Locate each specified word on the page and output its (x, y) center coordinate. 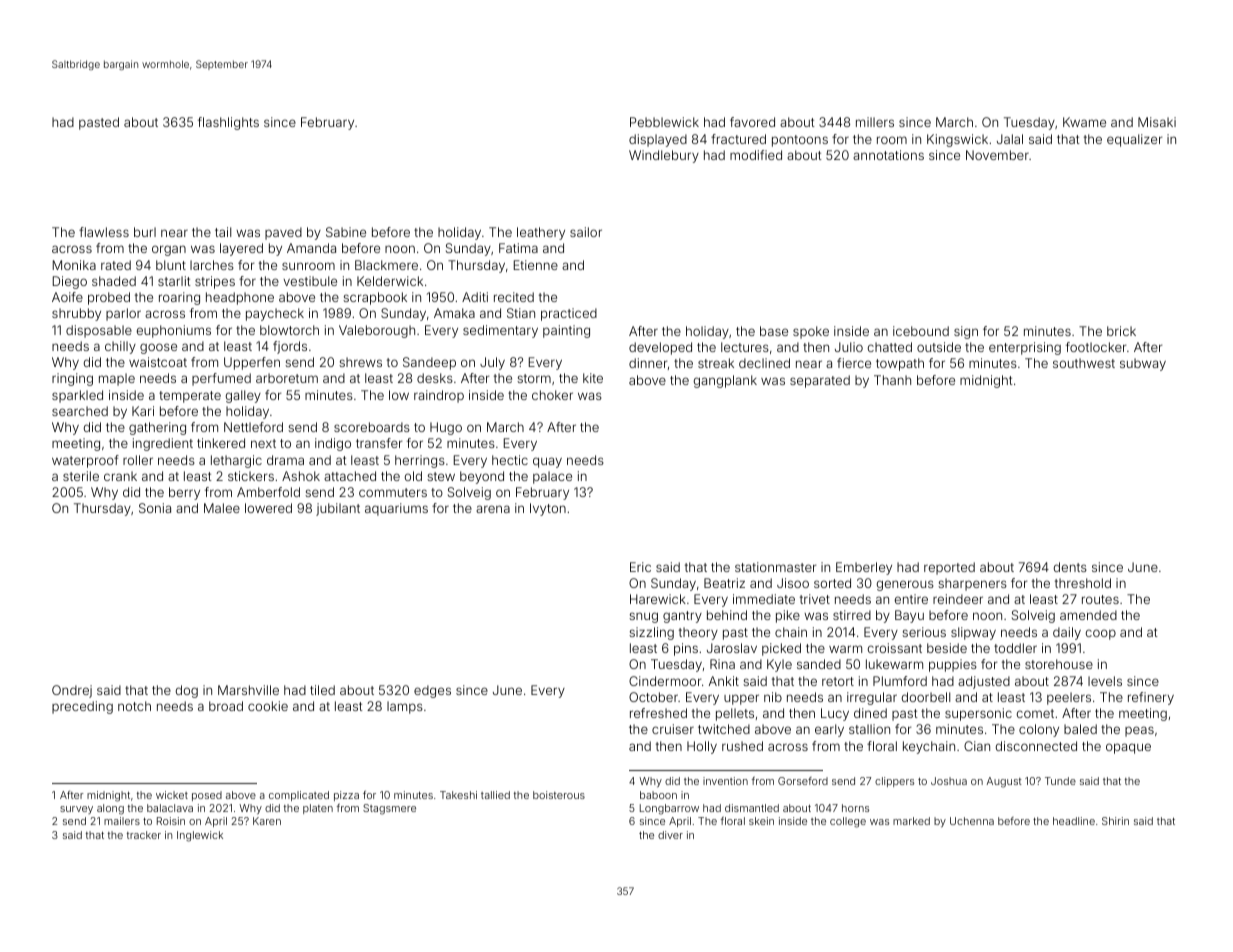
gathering (157, 428)
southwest (1084, 363)
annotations (888, 155)
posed (207, 796)
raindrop (439, 396)
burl (145, 232)
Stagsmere (389, 809)
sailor (586, 232)
